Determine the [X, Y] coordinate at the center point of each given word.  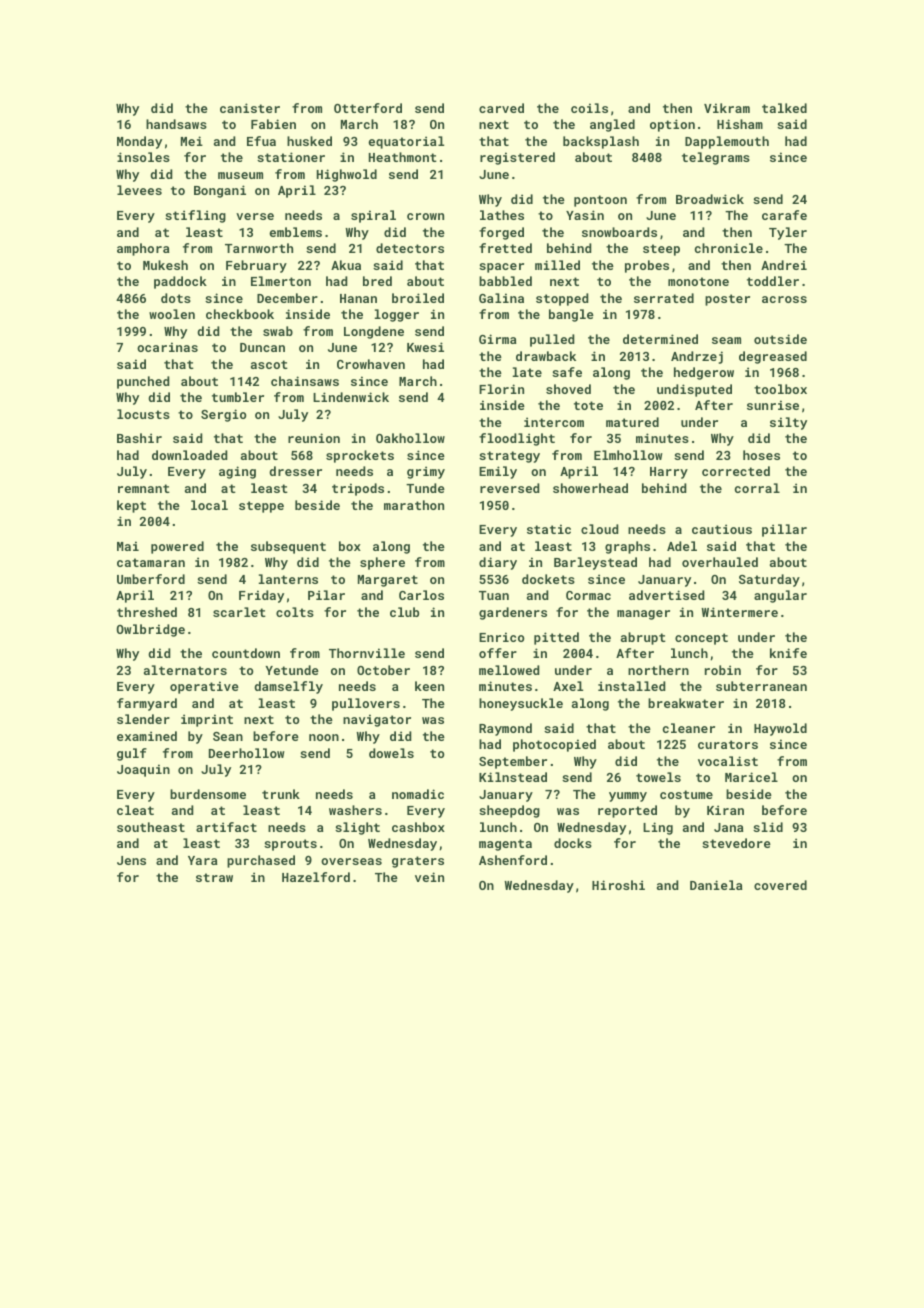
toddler [773, 281]
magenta [505, 845]
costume [686, 794]
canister [250, 108]
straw [214, 877]
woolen [172, 314]
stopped [562, 299]
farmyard [147, 704]
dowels [391, 753]
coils [589, 108]
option [672, 125]
